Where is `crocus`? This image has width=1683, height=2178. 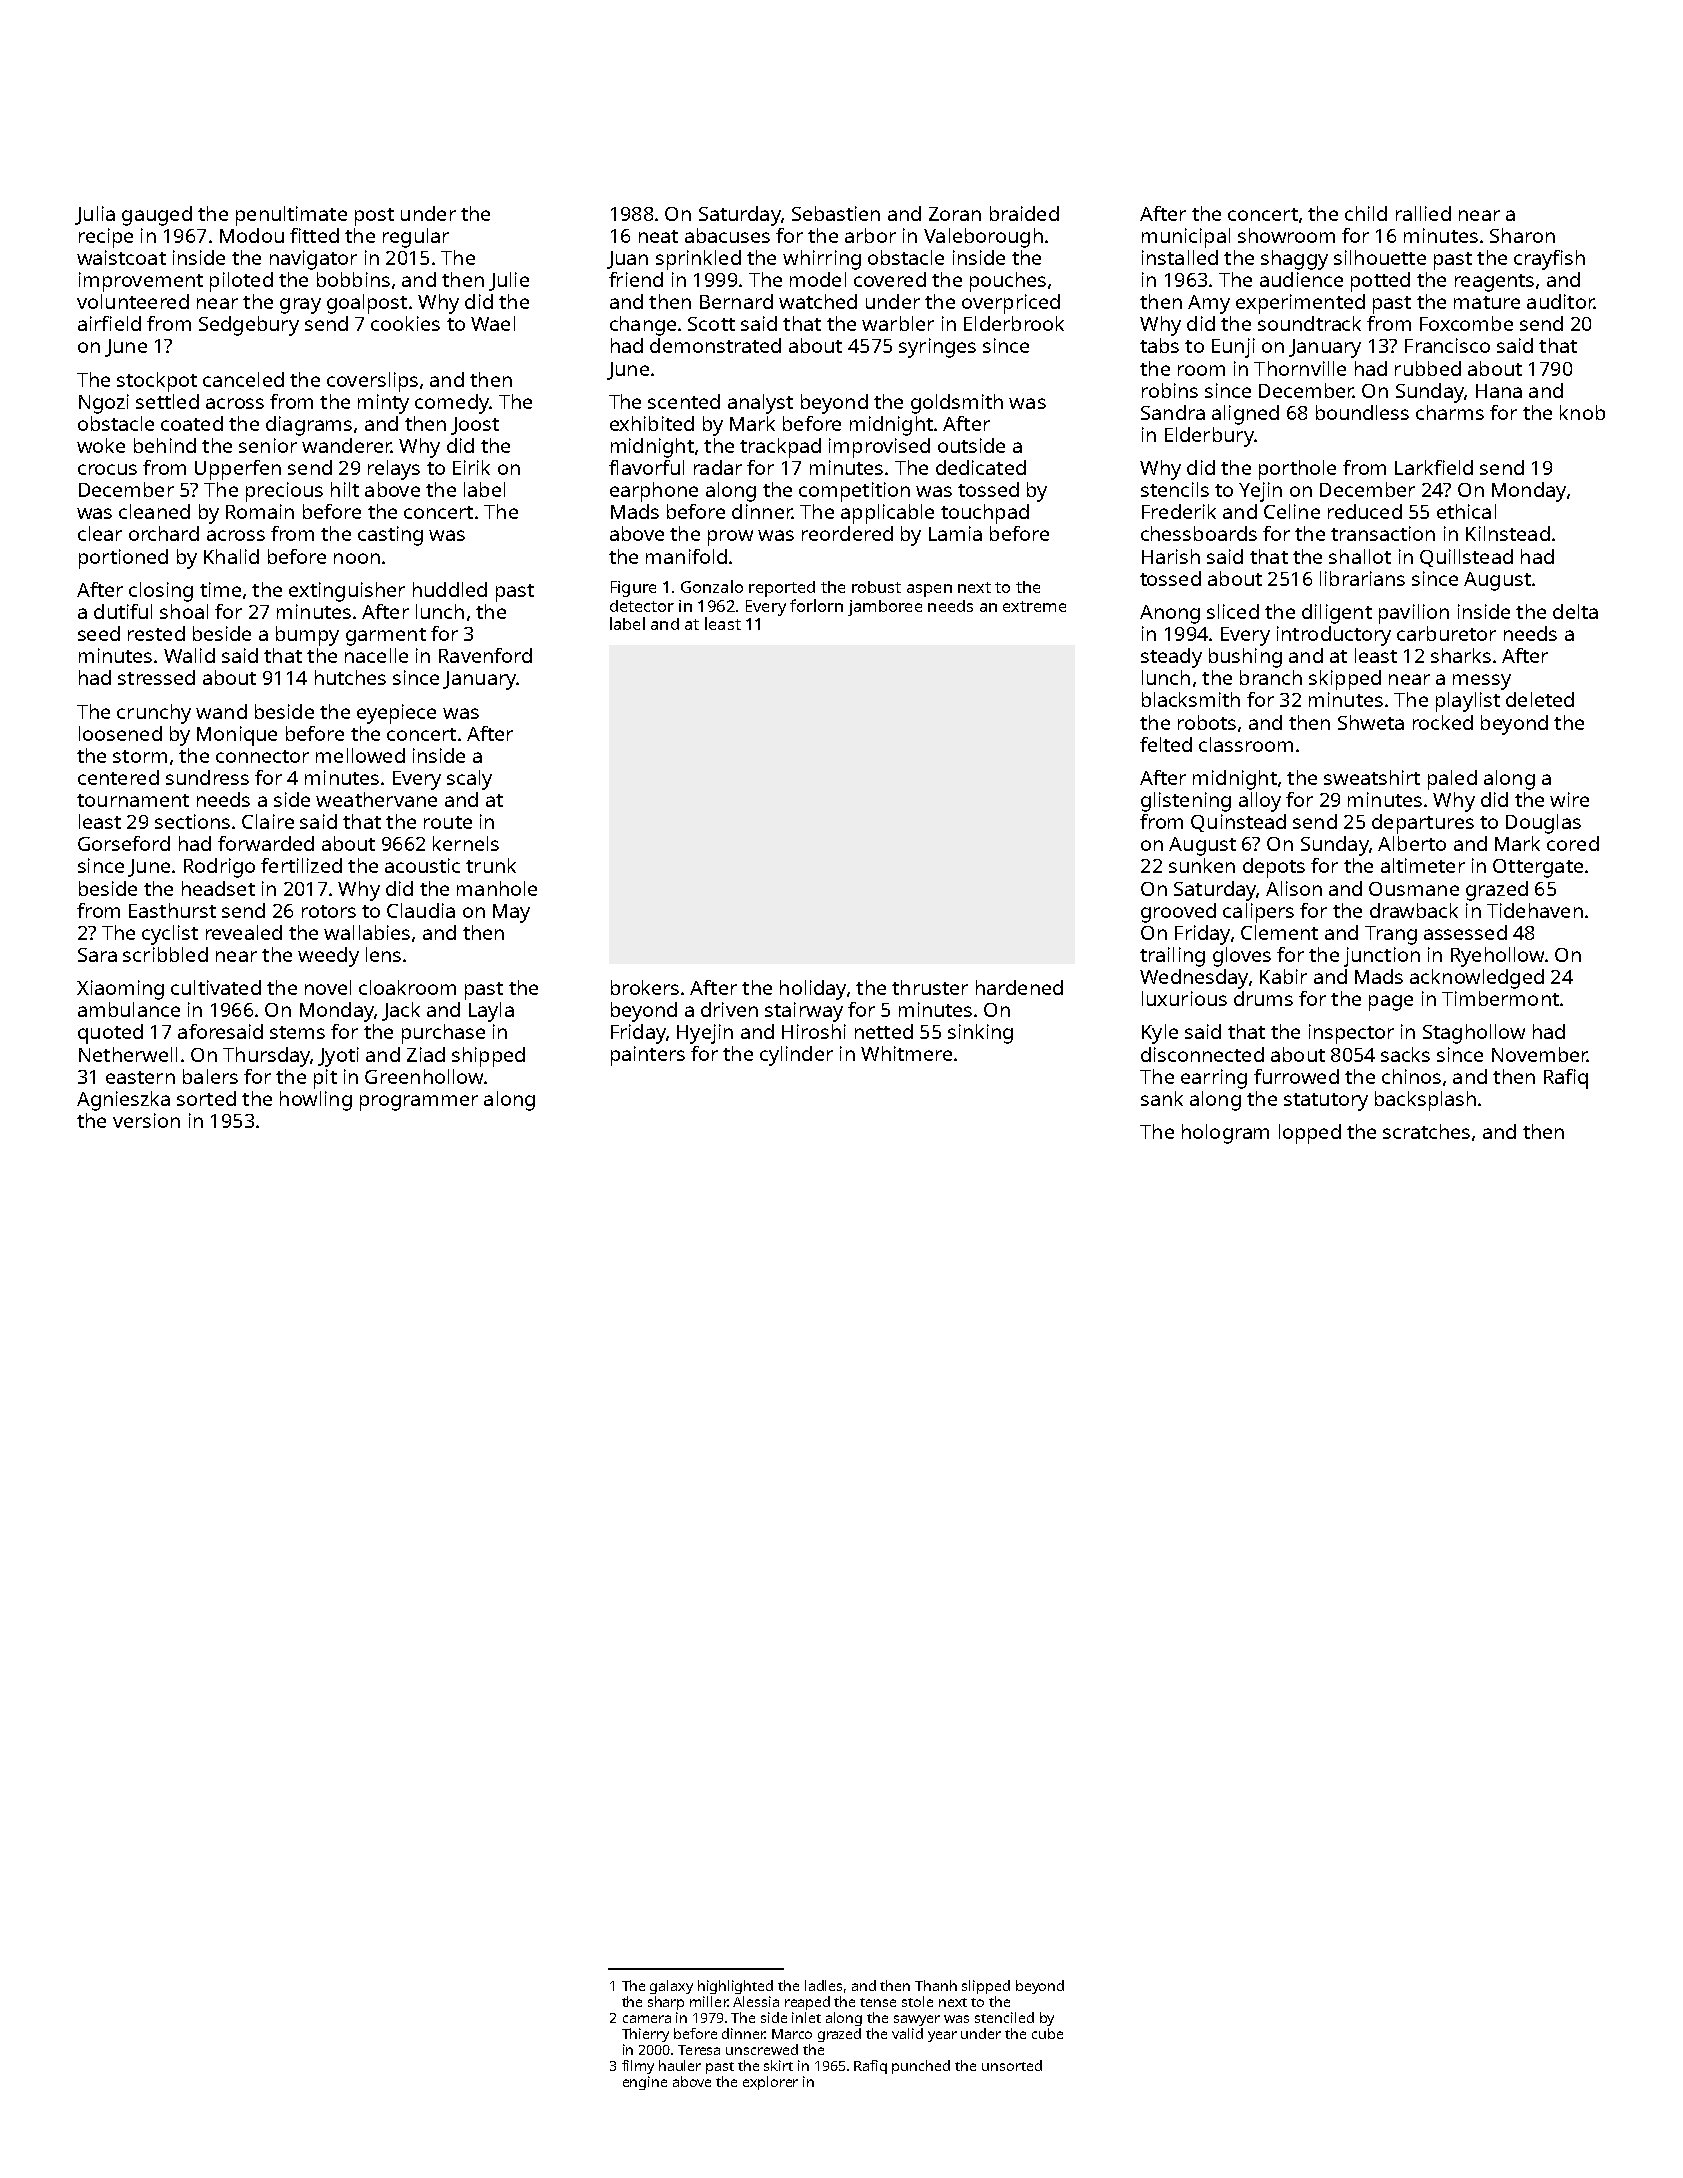
crocus is located at coordinates (107, 469).
